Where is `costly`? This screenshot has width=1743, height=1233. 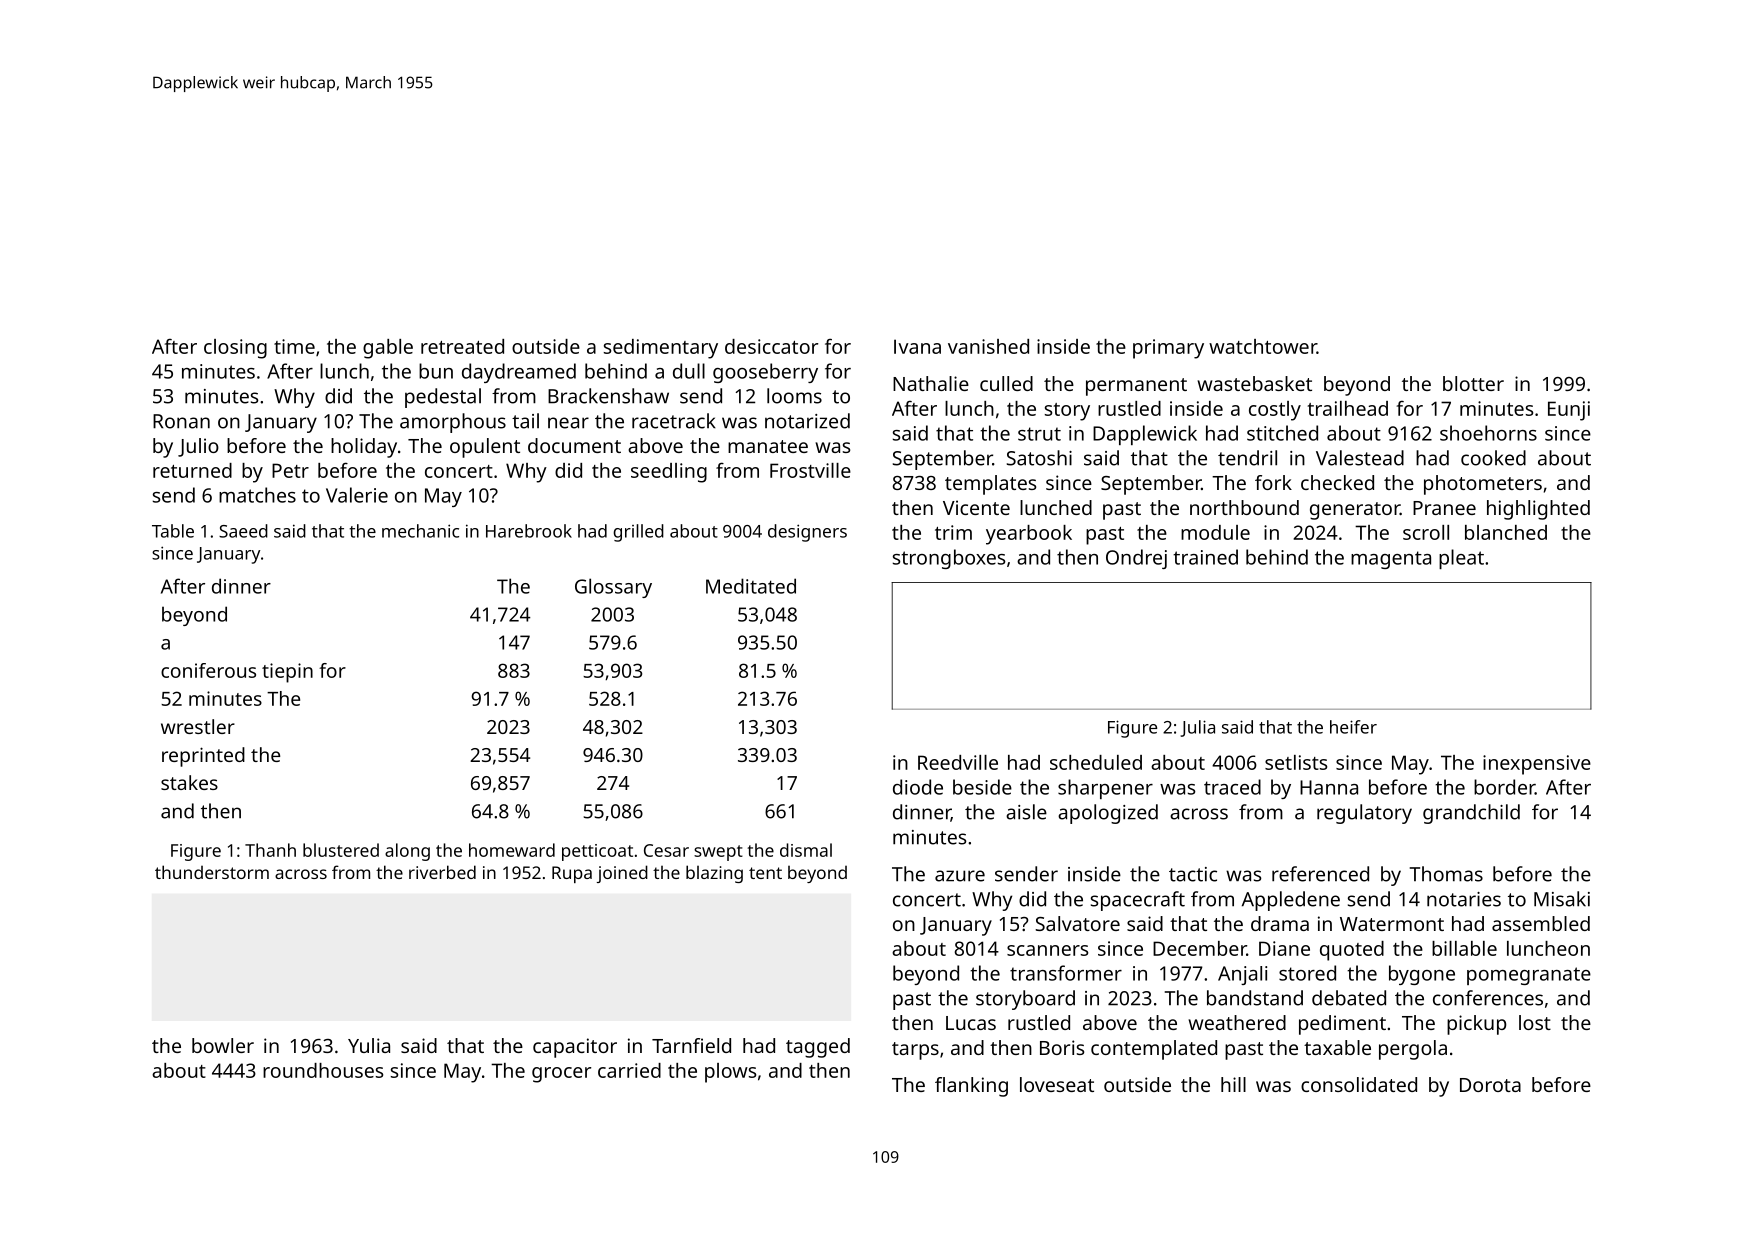
costly is located at coordinates (1275, 411).
